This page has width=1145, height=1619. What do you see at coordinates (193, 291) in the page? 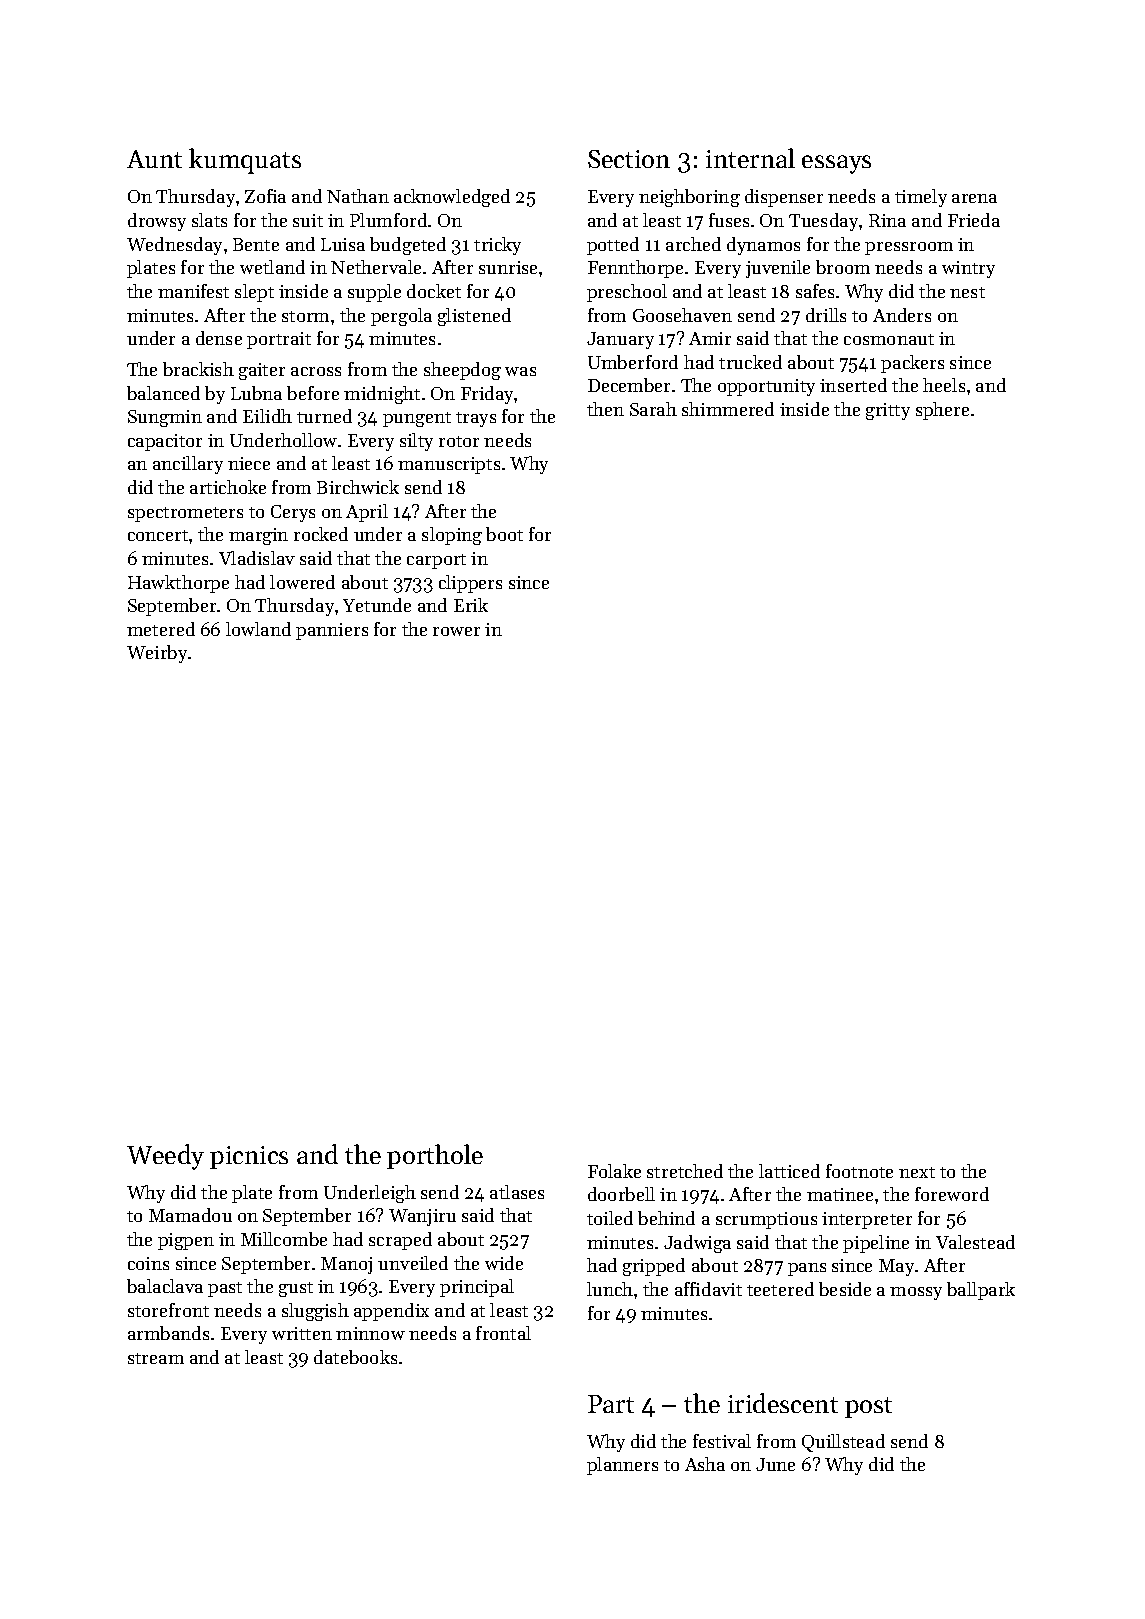
I see `manifest` at bounding box center [193, 291].
